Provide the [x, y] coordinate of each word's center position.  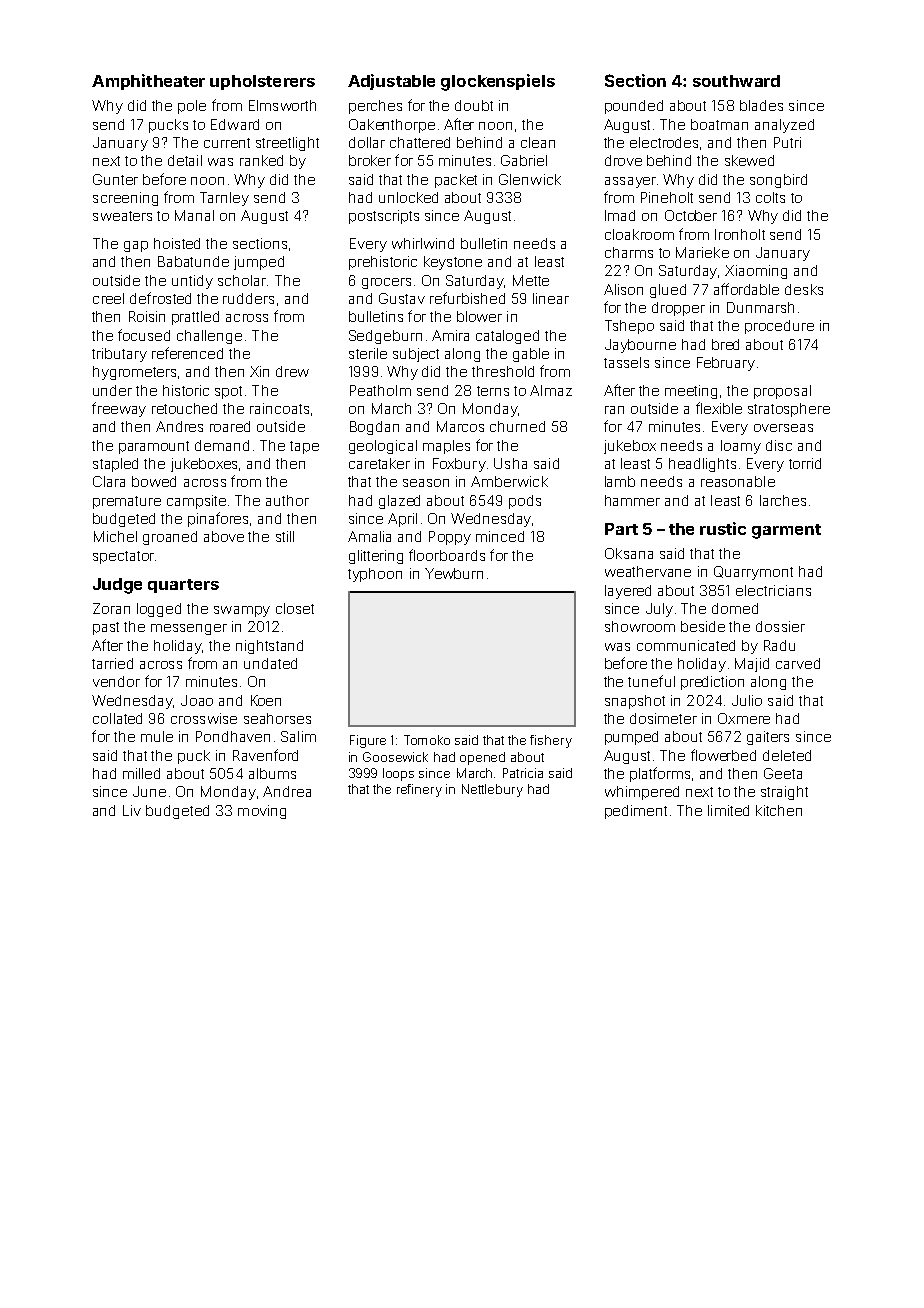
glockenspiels [498, 82]
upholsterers [262, 82]
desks [804, 289]
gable [531, 355]
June [149, 791]
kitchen [779, 810]
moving [262, 812]
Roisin [147, 316]
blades [761, 105]
